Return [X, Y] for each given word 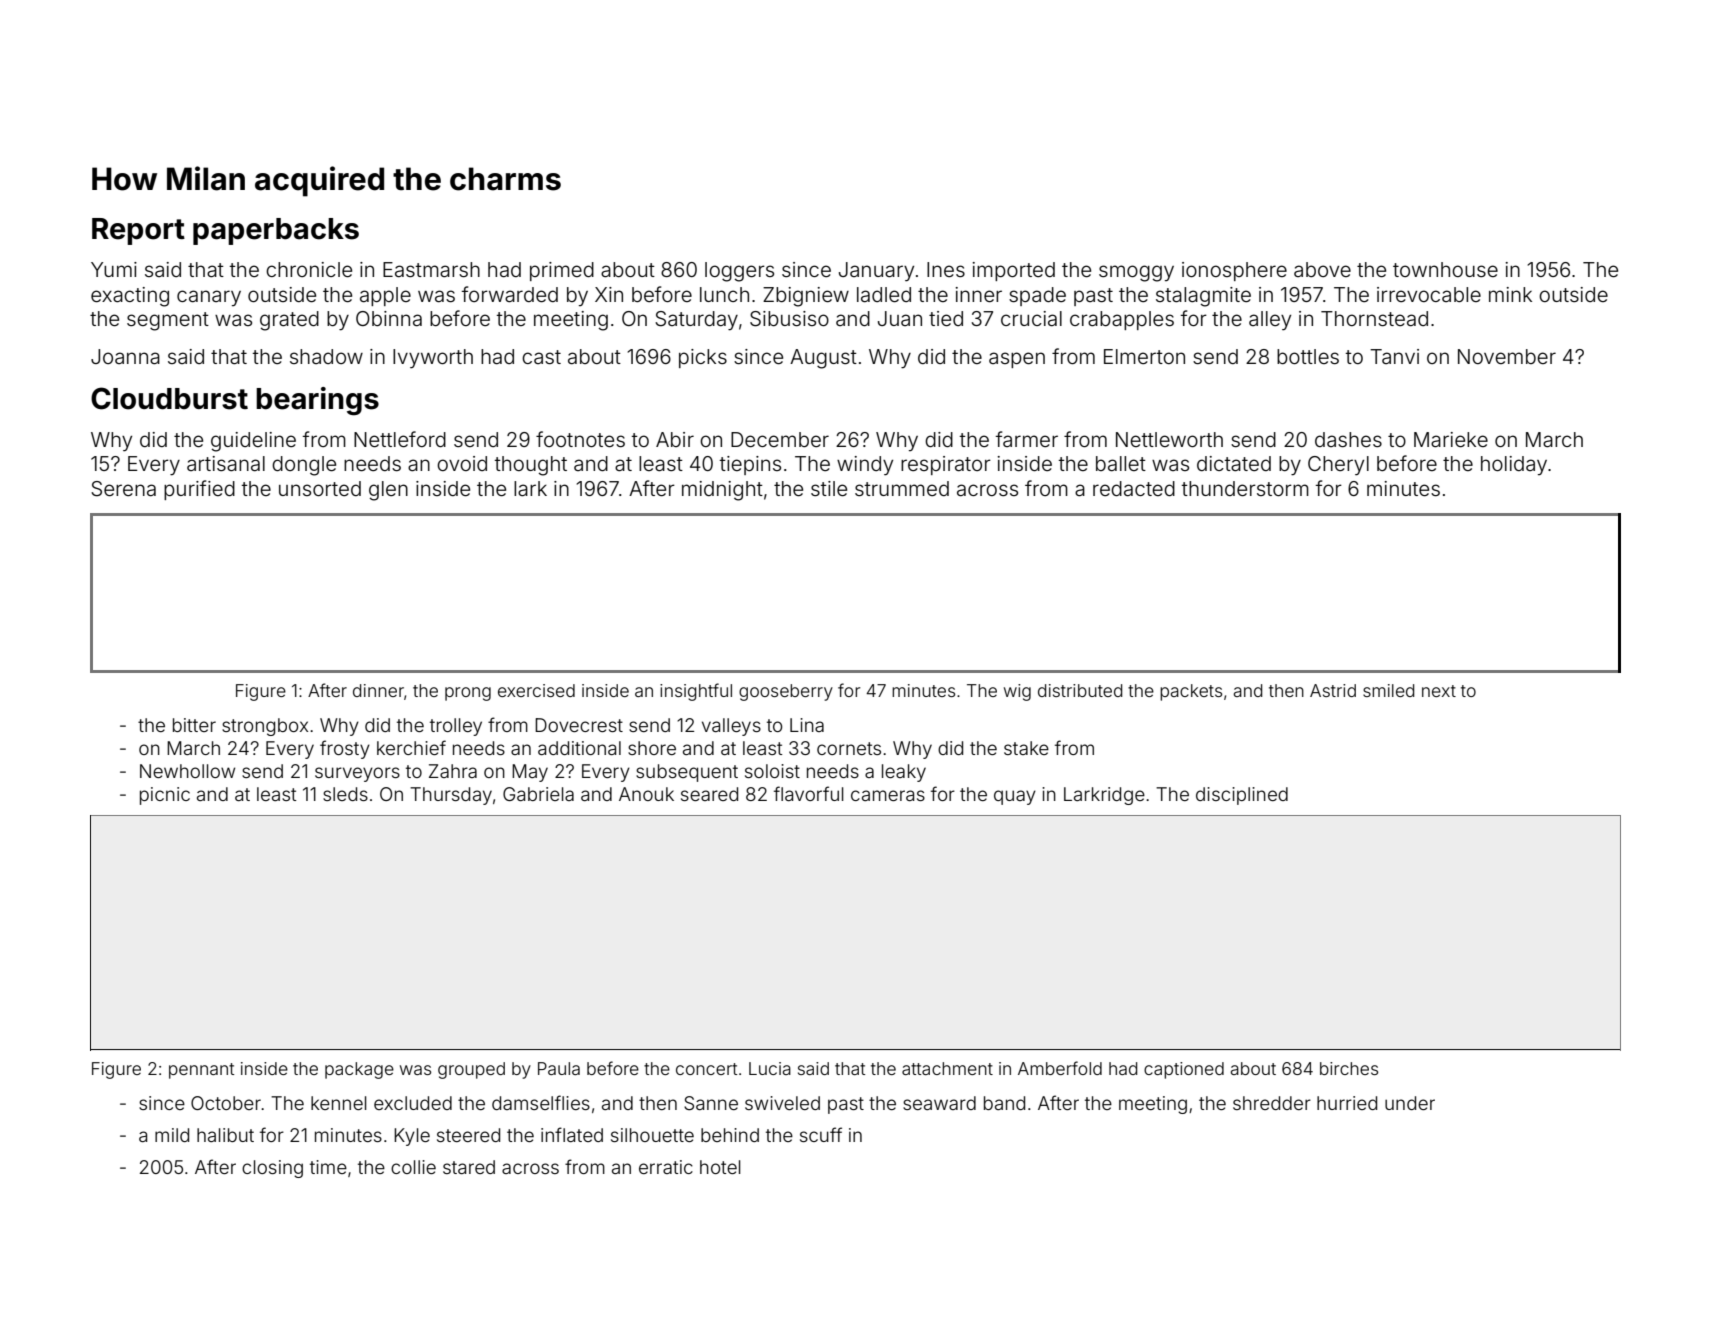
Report [138, 231]
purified [199, 490]
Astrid [1333, 690]
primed [562, 271]
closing [272, 1169]
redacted [1134, 488]
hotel [720, 1167]
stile [829, 488]
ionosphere [1234, 271]
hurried [1347, 1103]
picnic [165, 796]
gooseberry [786, 692]
